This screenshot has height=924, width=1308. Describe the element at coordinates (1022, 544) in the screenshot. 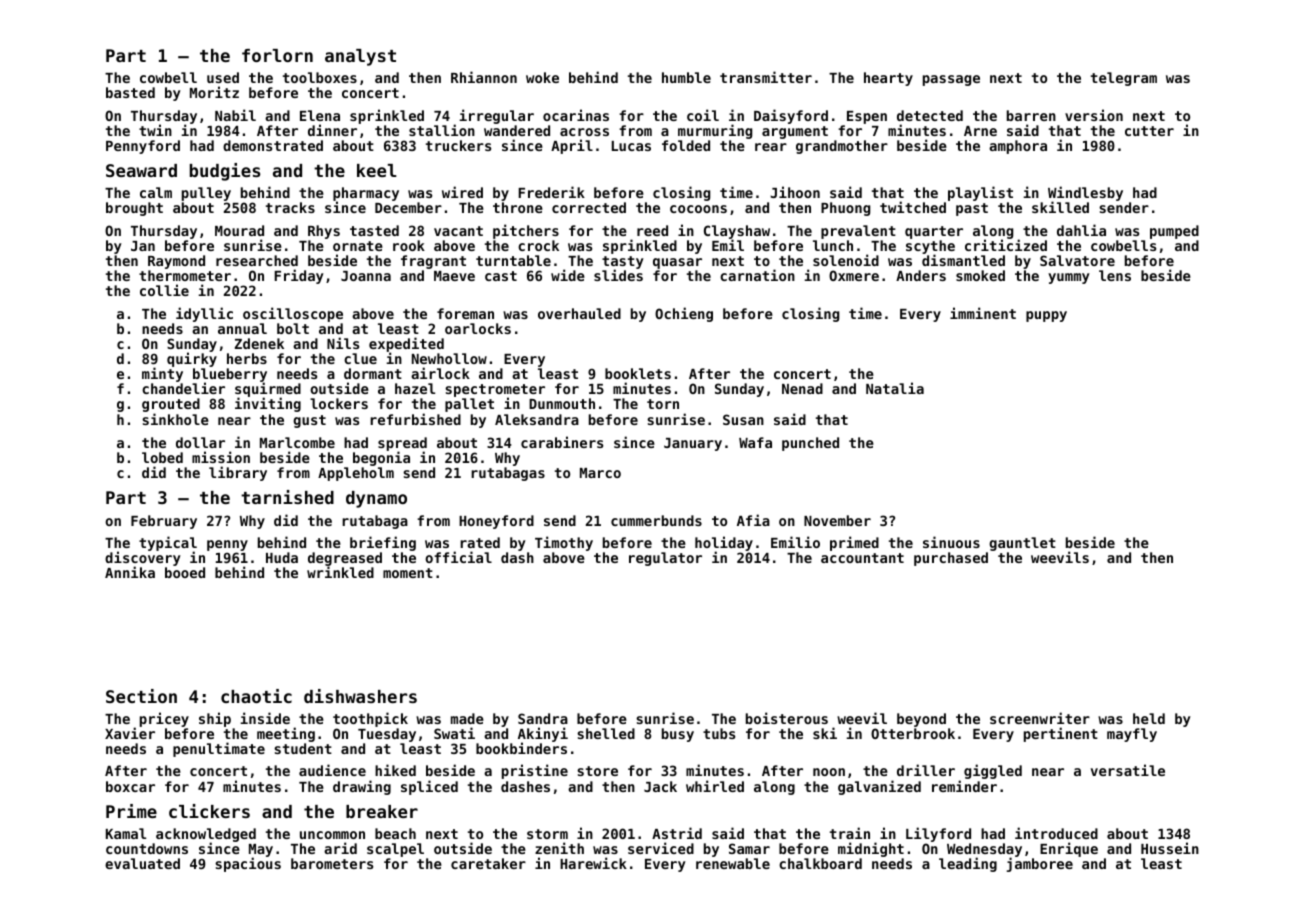

I see `gauntlet` at that location.
